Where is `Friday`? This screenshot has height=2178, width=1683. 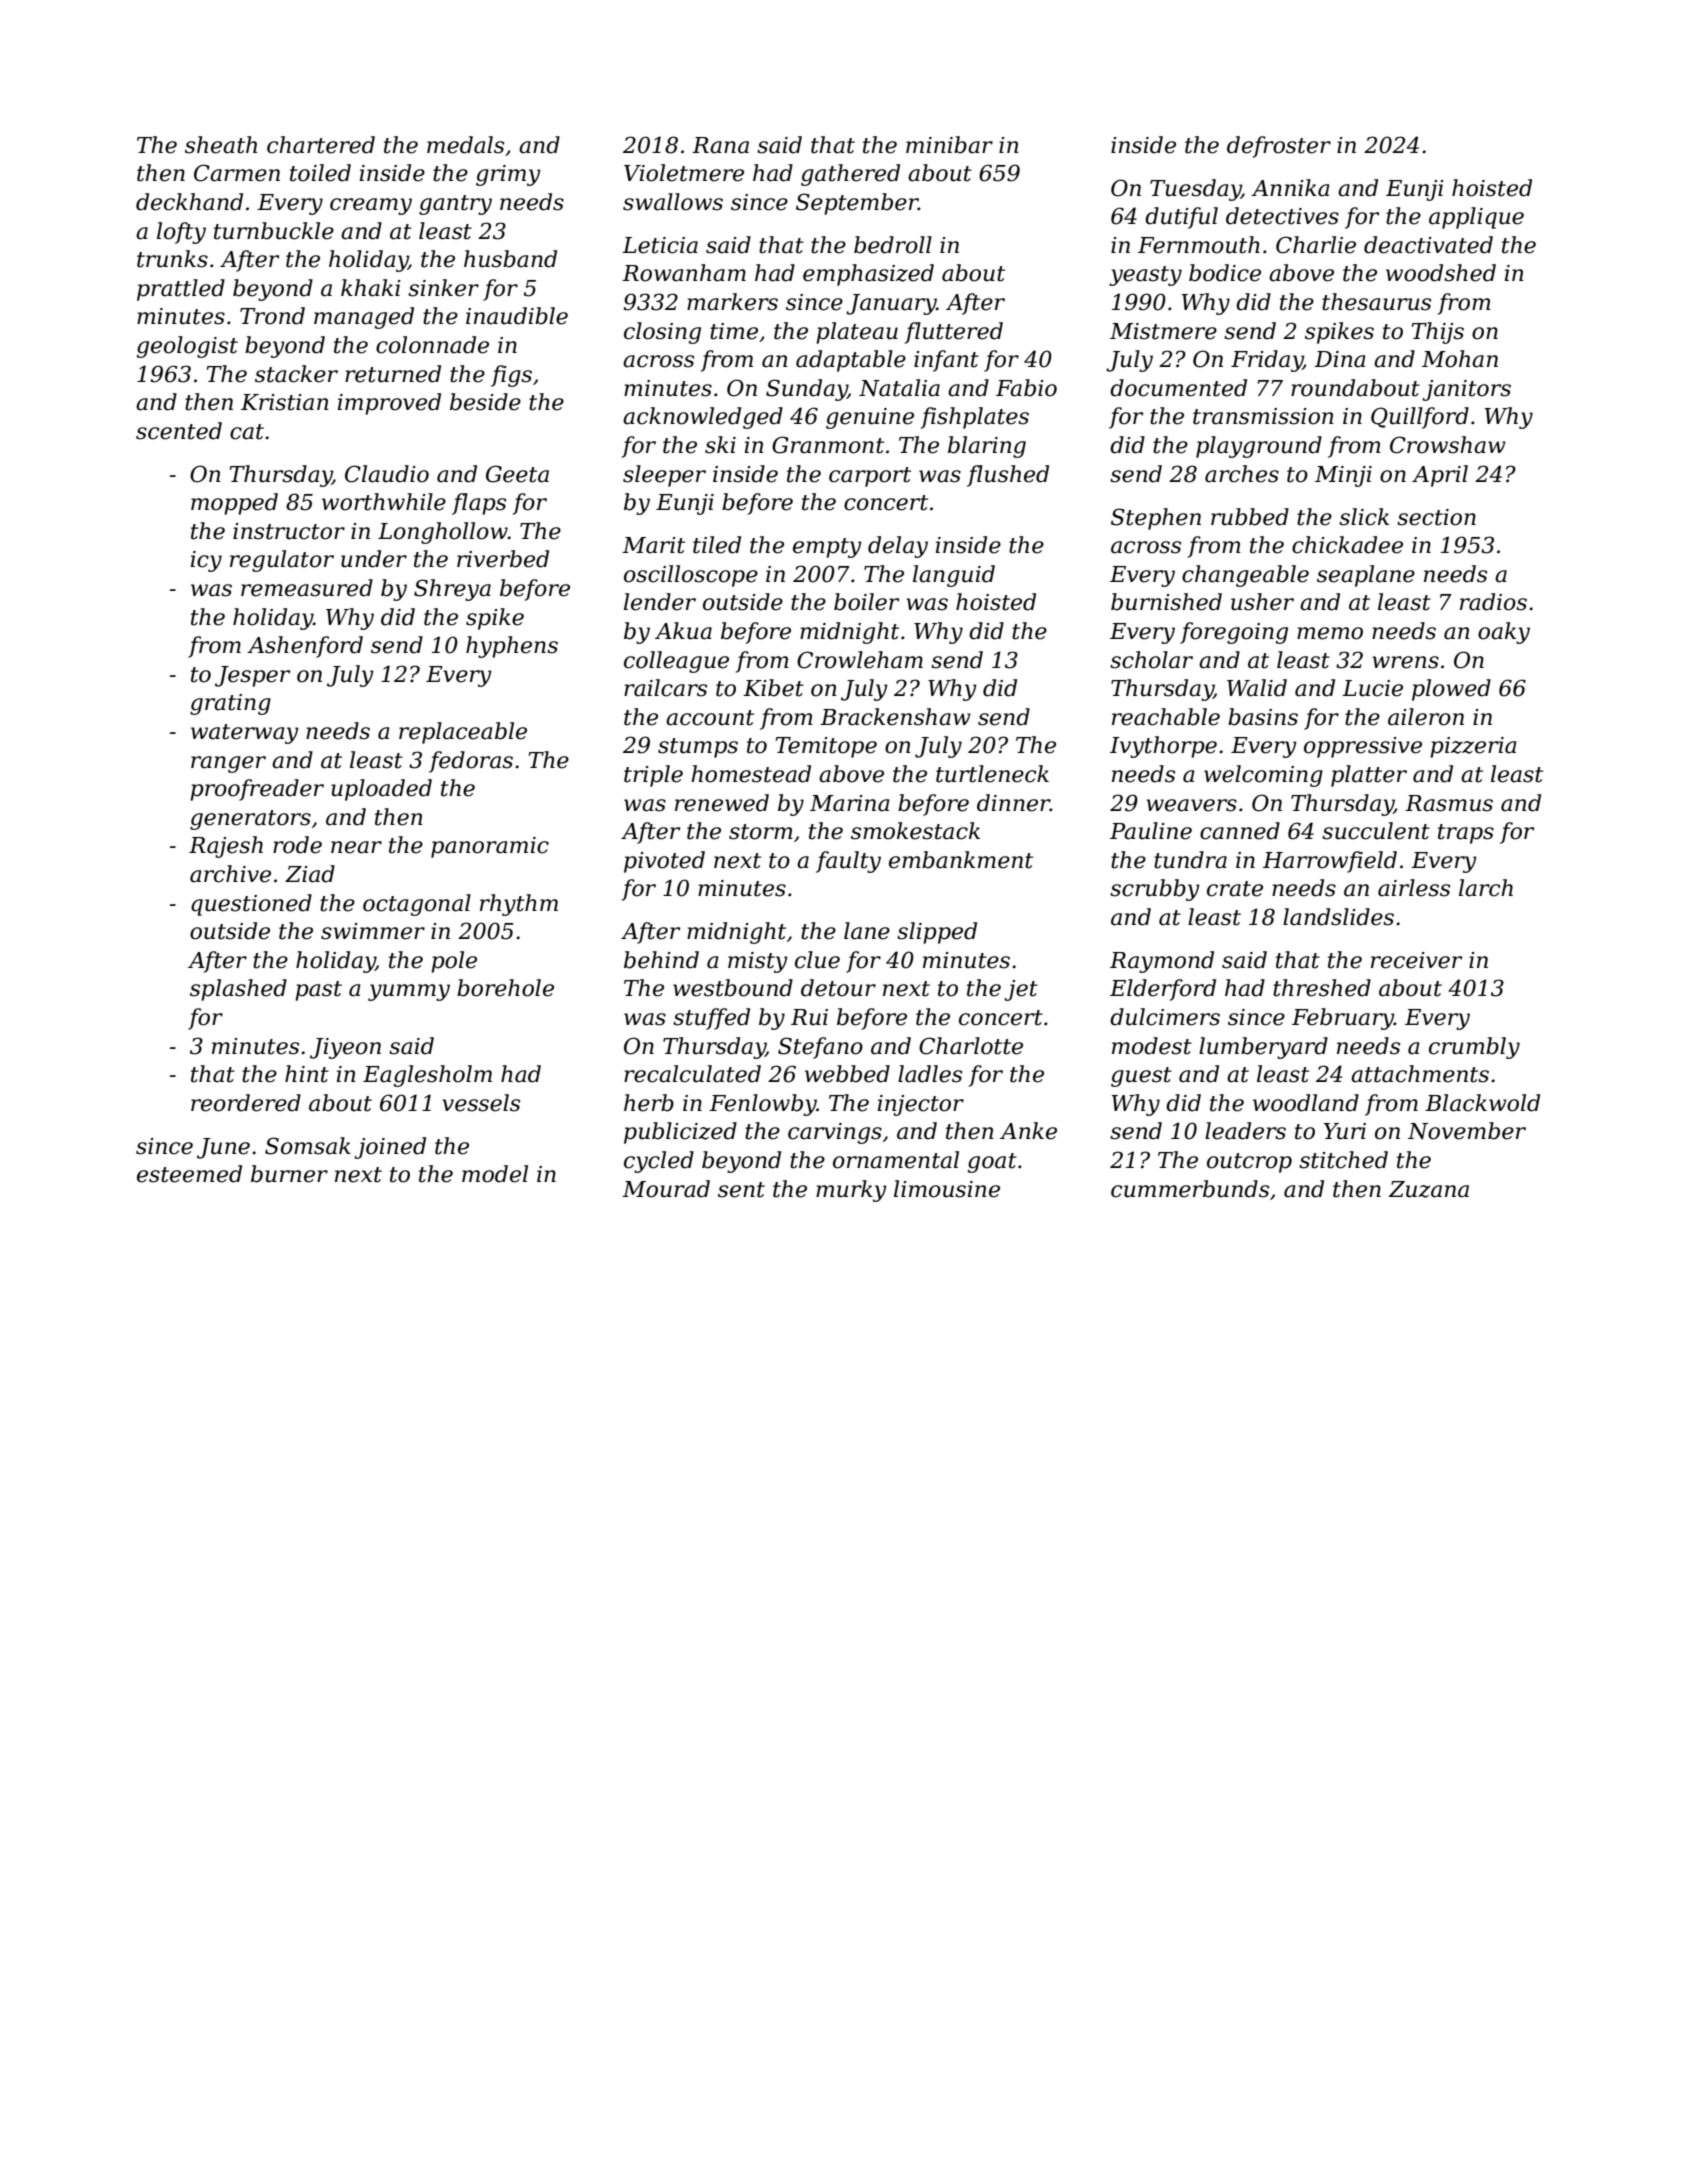
Friday is located at coordinates (1267, 361).
